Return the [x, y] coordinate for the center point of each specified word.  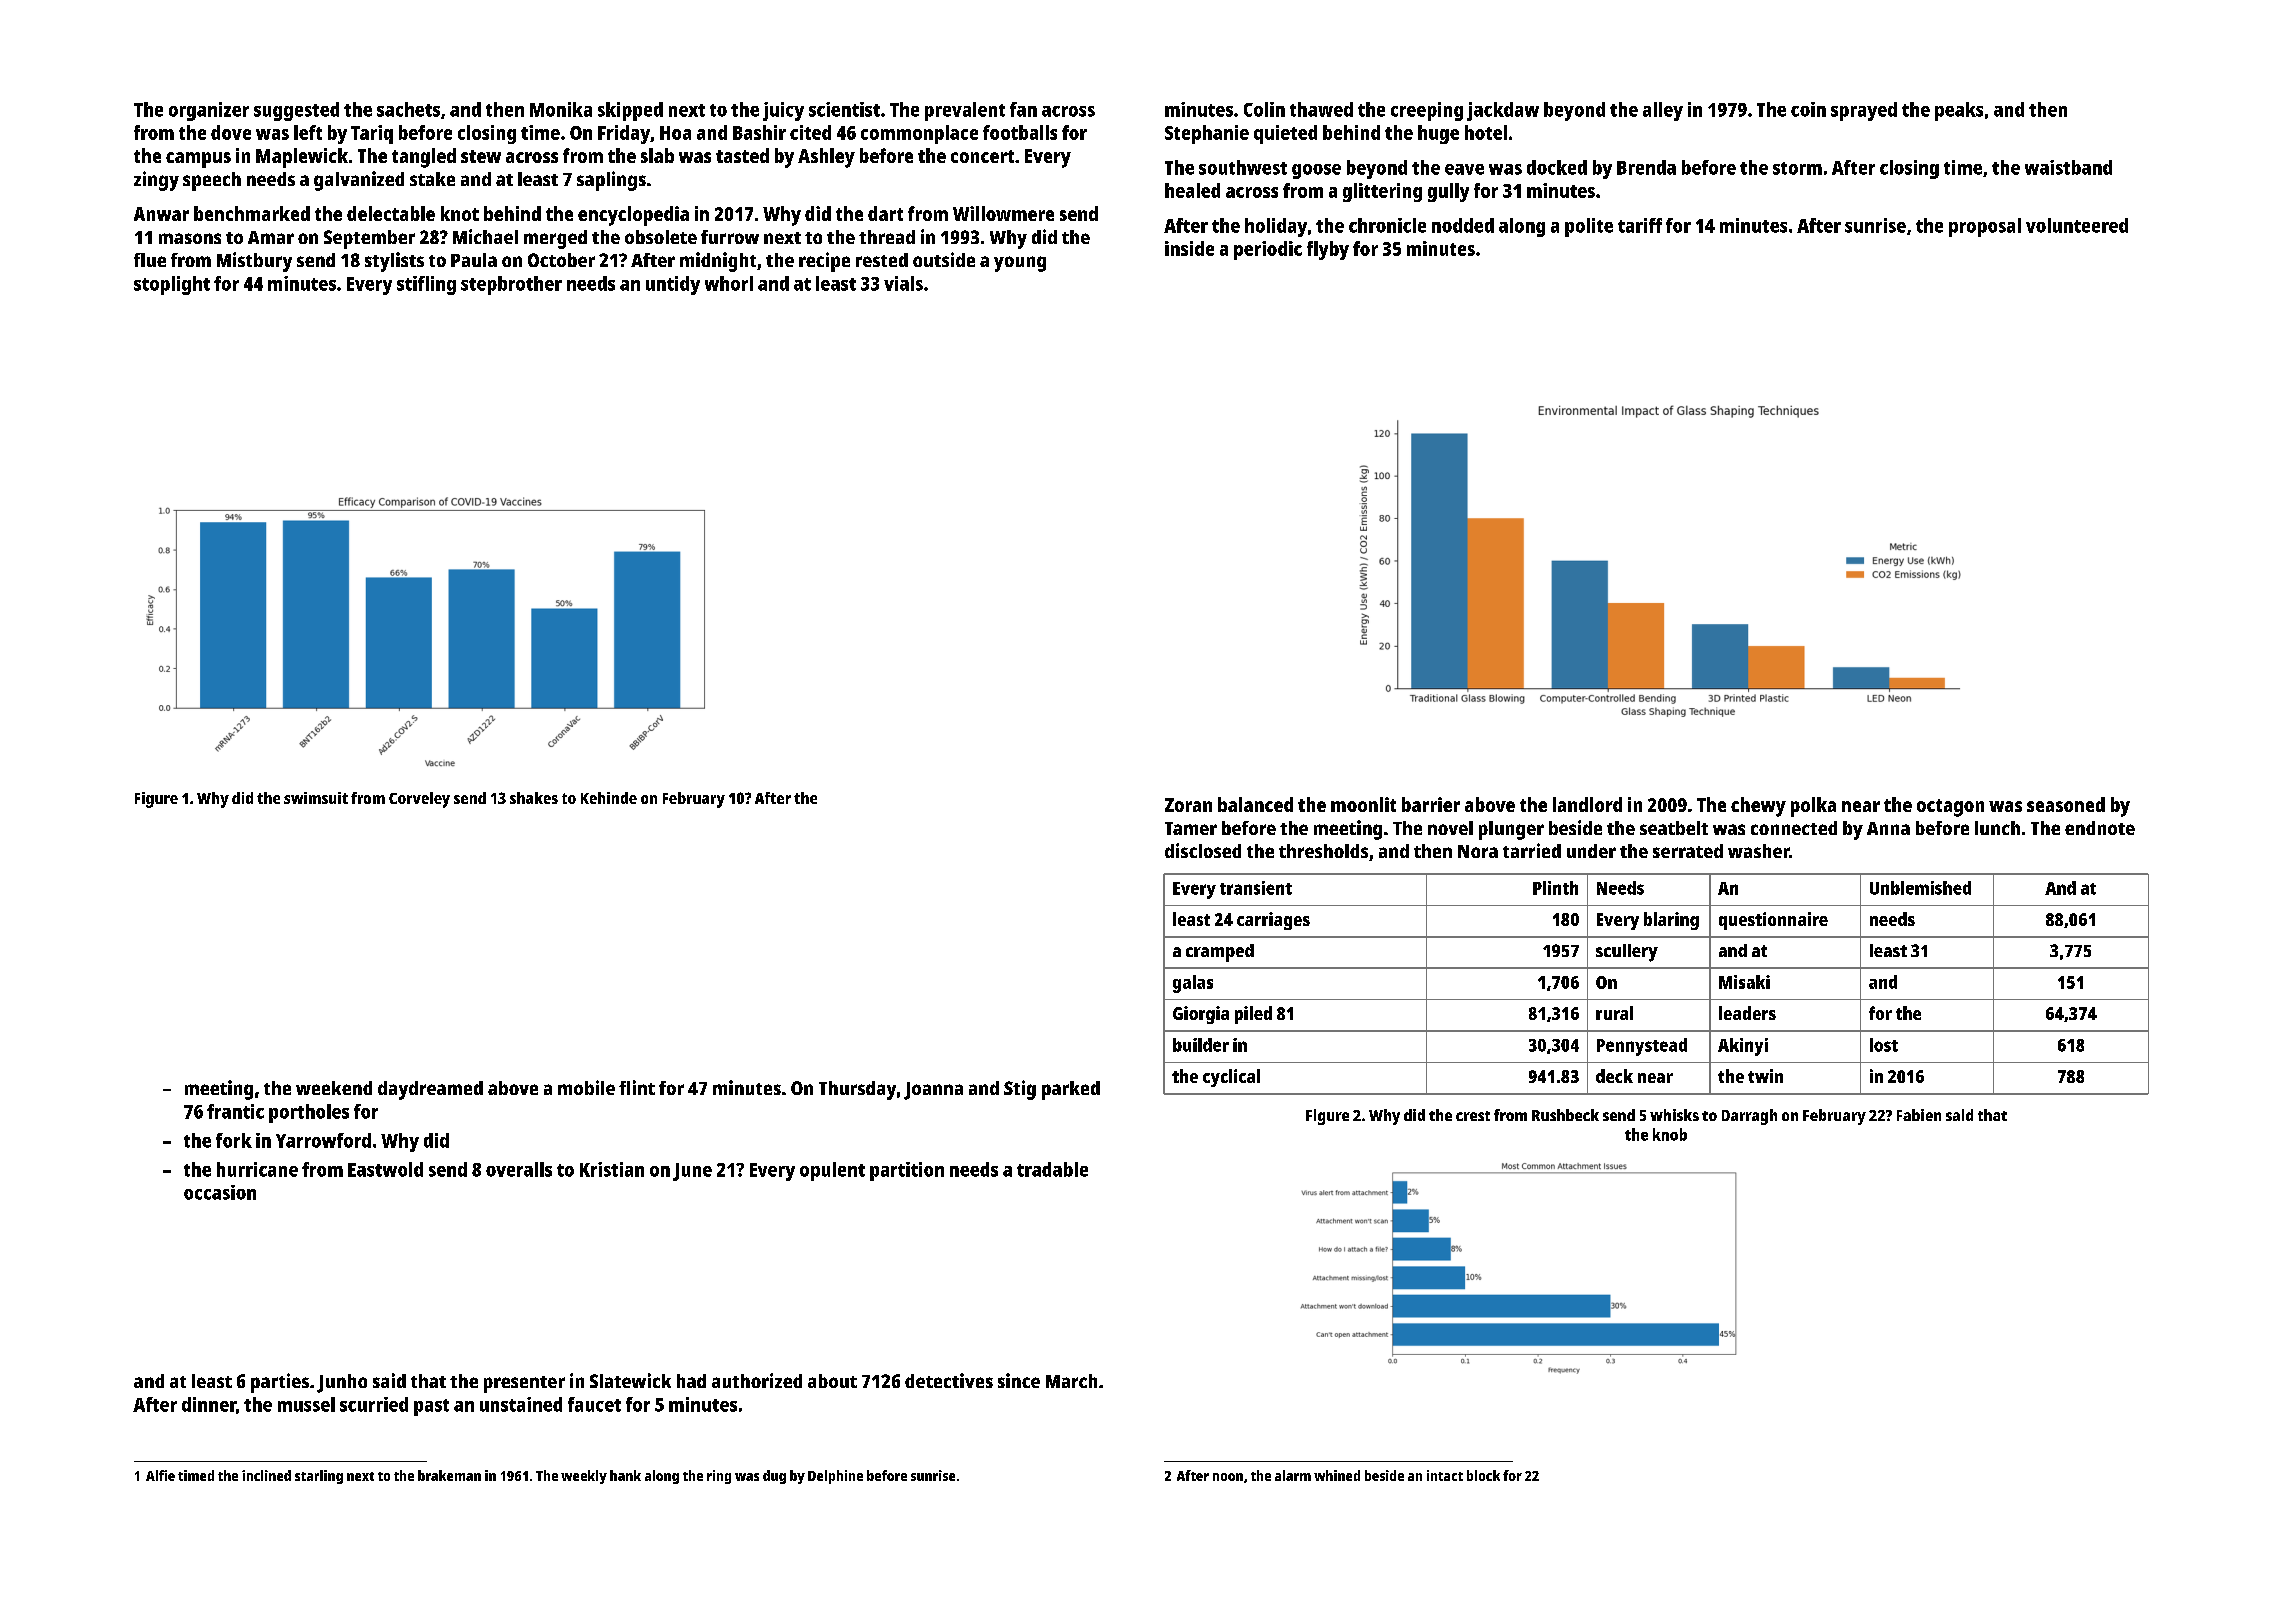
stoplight [172, 285]
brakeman [449, 1475]
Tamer [1191, 828]
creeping [1427, 111]
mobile [586, 1087]
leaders [1747, 1013]
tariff [1640, 225]
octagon [1950, 808]
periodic [1268, 250]
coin [1808, 109]
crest [1473, 1116]
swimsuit [316, 798]
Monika [561, 109]
